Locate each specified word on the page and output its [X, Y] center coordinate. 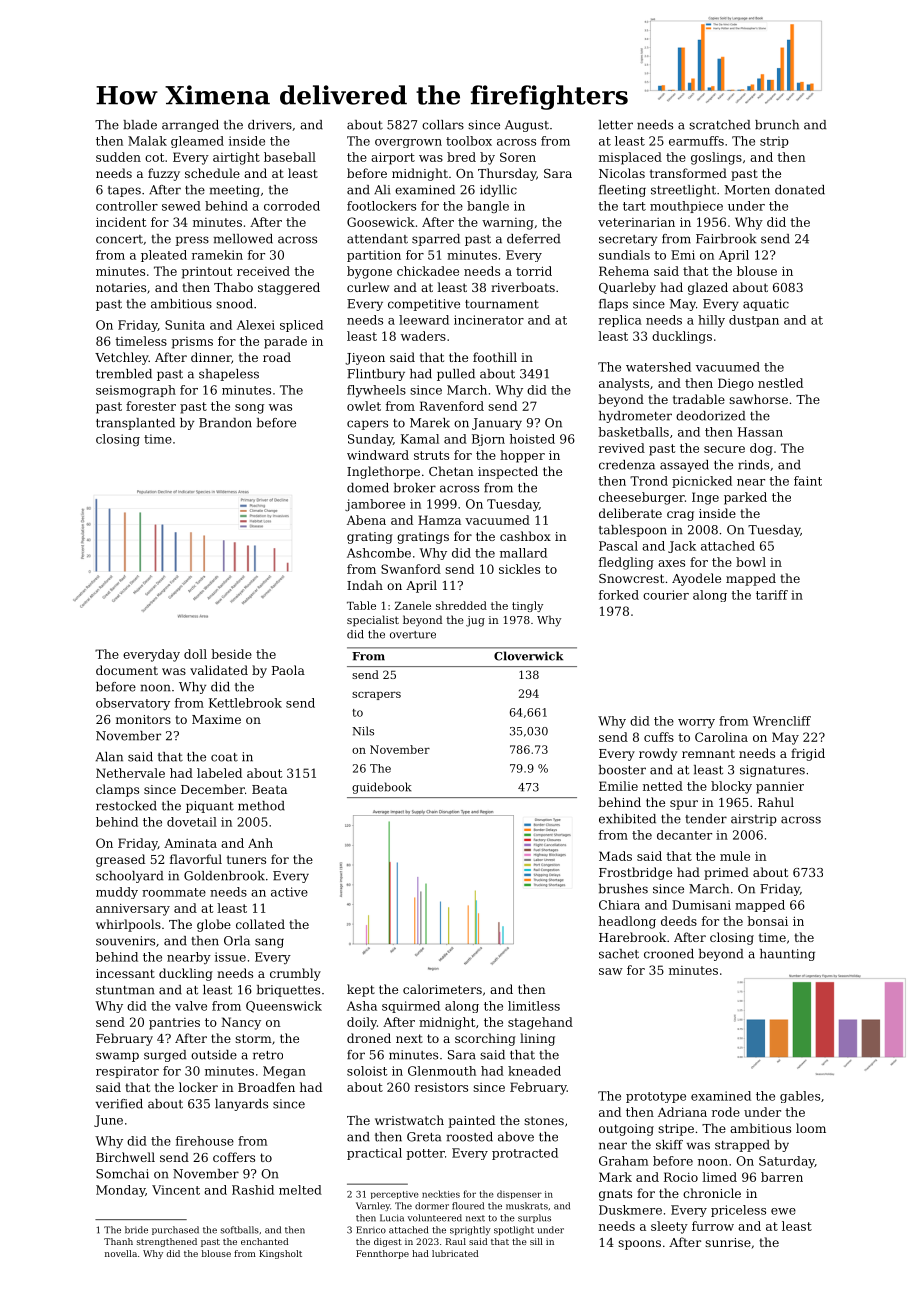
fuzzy [164, 174]
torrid [534, 271]
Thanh [118, 1241]
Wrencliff [782, 721]
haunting [787, 955]
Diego [736, 384]
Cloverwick [528, 656]
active [289, 892]
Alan [109, 757]
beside [231, 654]
